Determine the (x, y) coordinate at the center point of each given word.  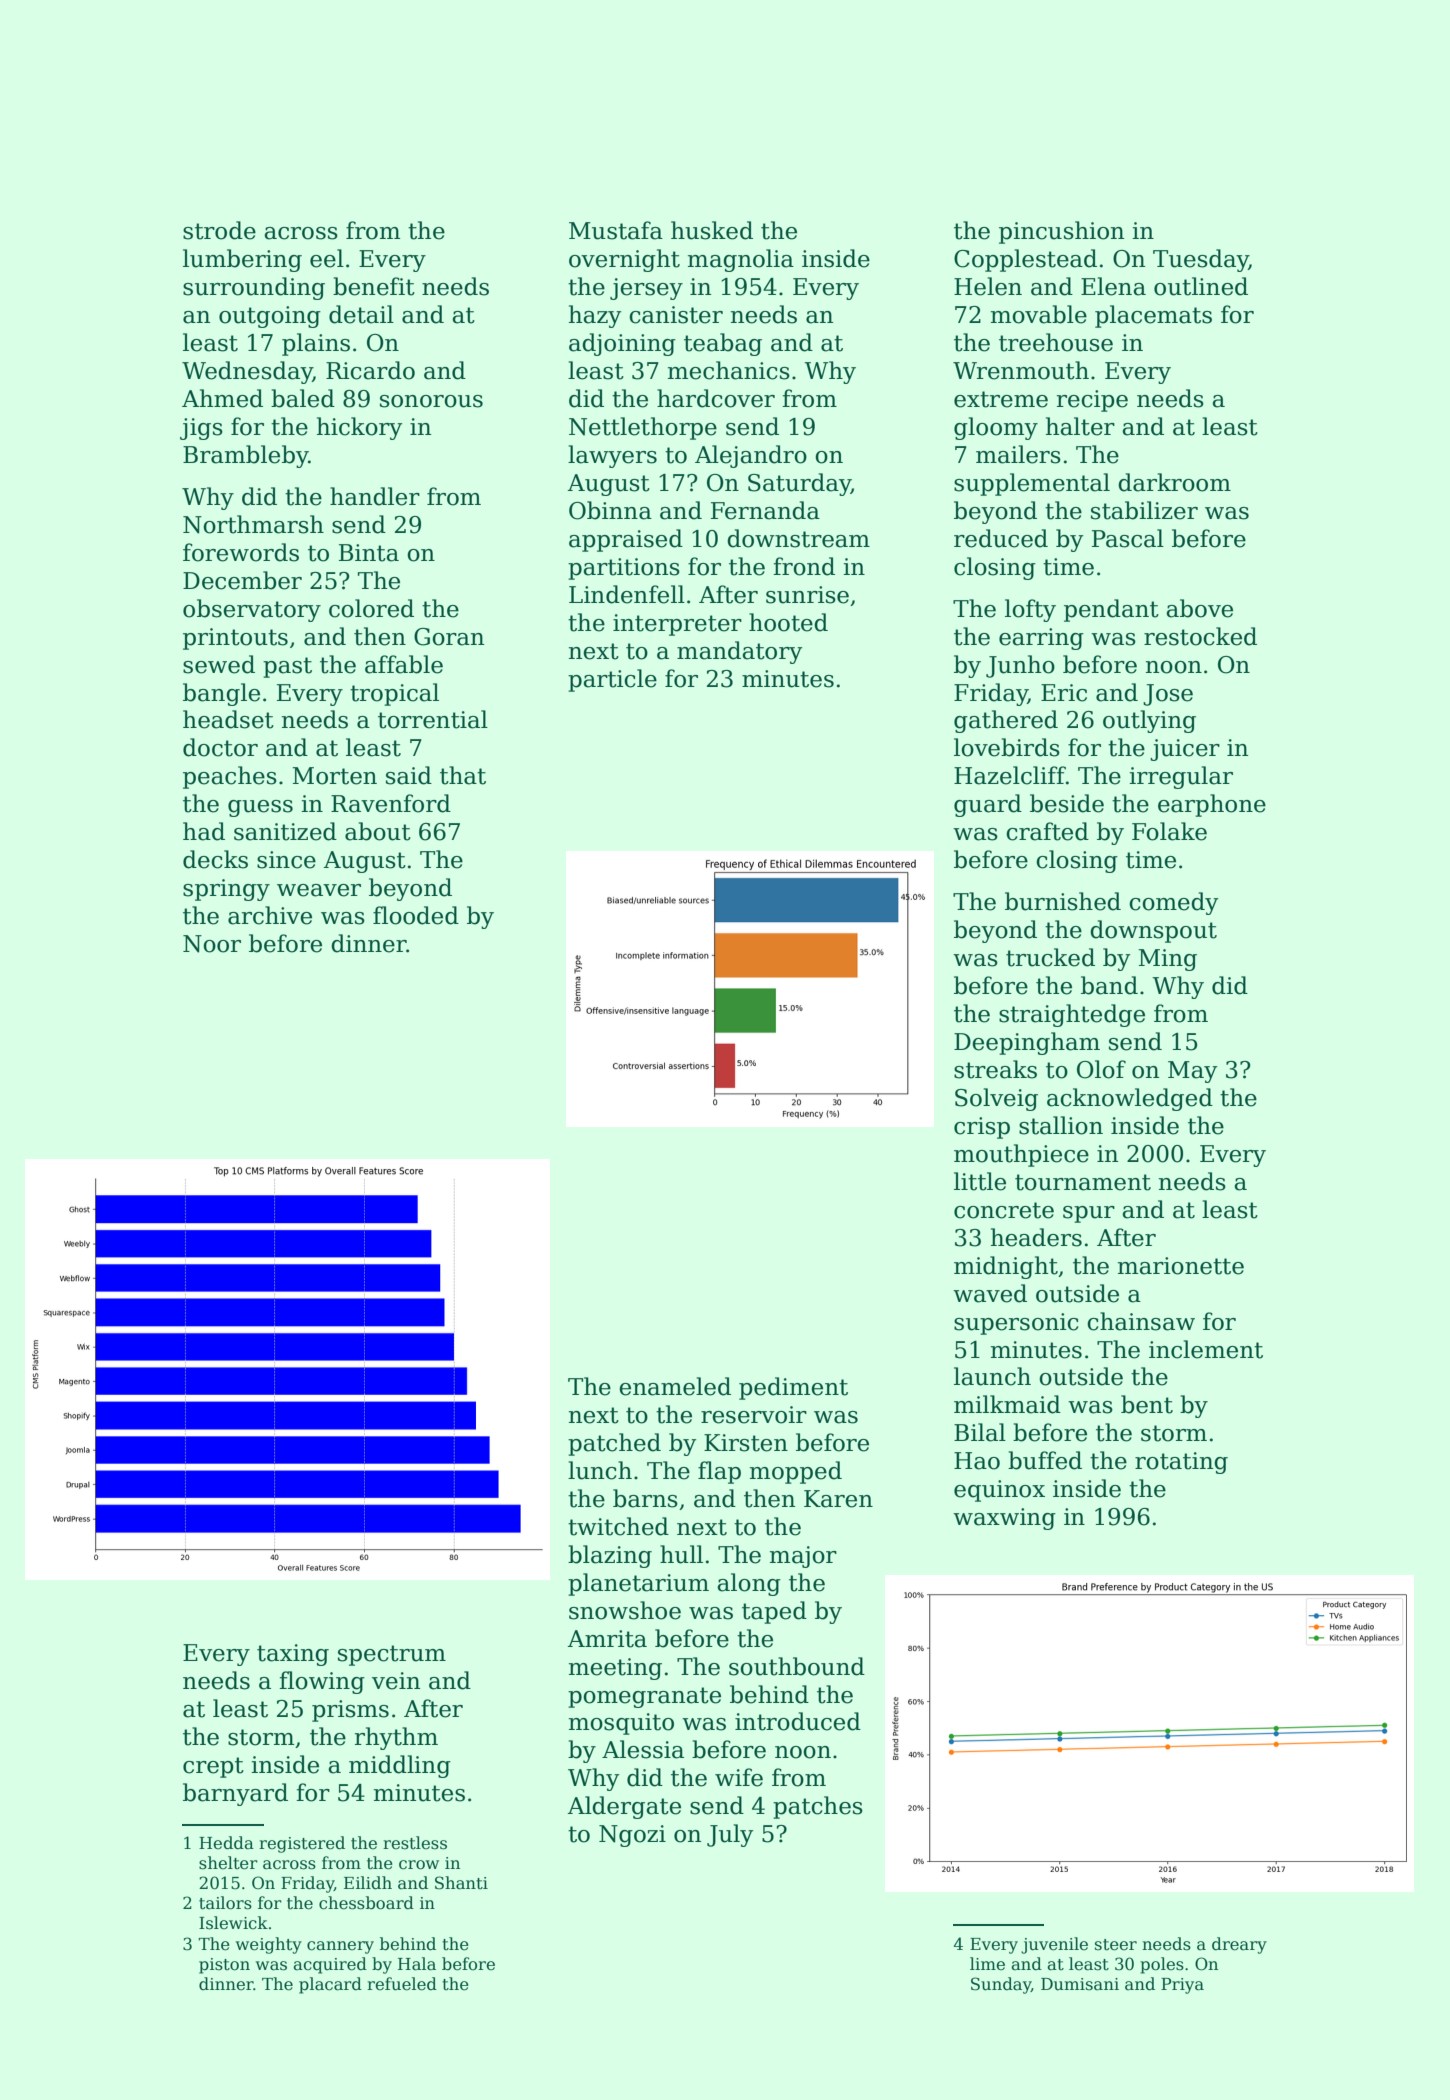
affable (404, 664)
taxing (293, 1655)
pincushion (1061, 232)
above (1199, 608)
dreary (1239, 1945)
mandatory (739, 652)
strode (219, 230)
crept (213, 1767)
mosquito (621, 1724)
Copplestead (1025, 260)
